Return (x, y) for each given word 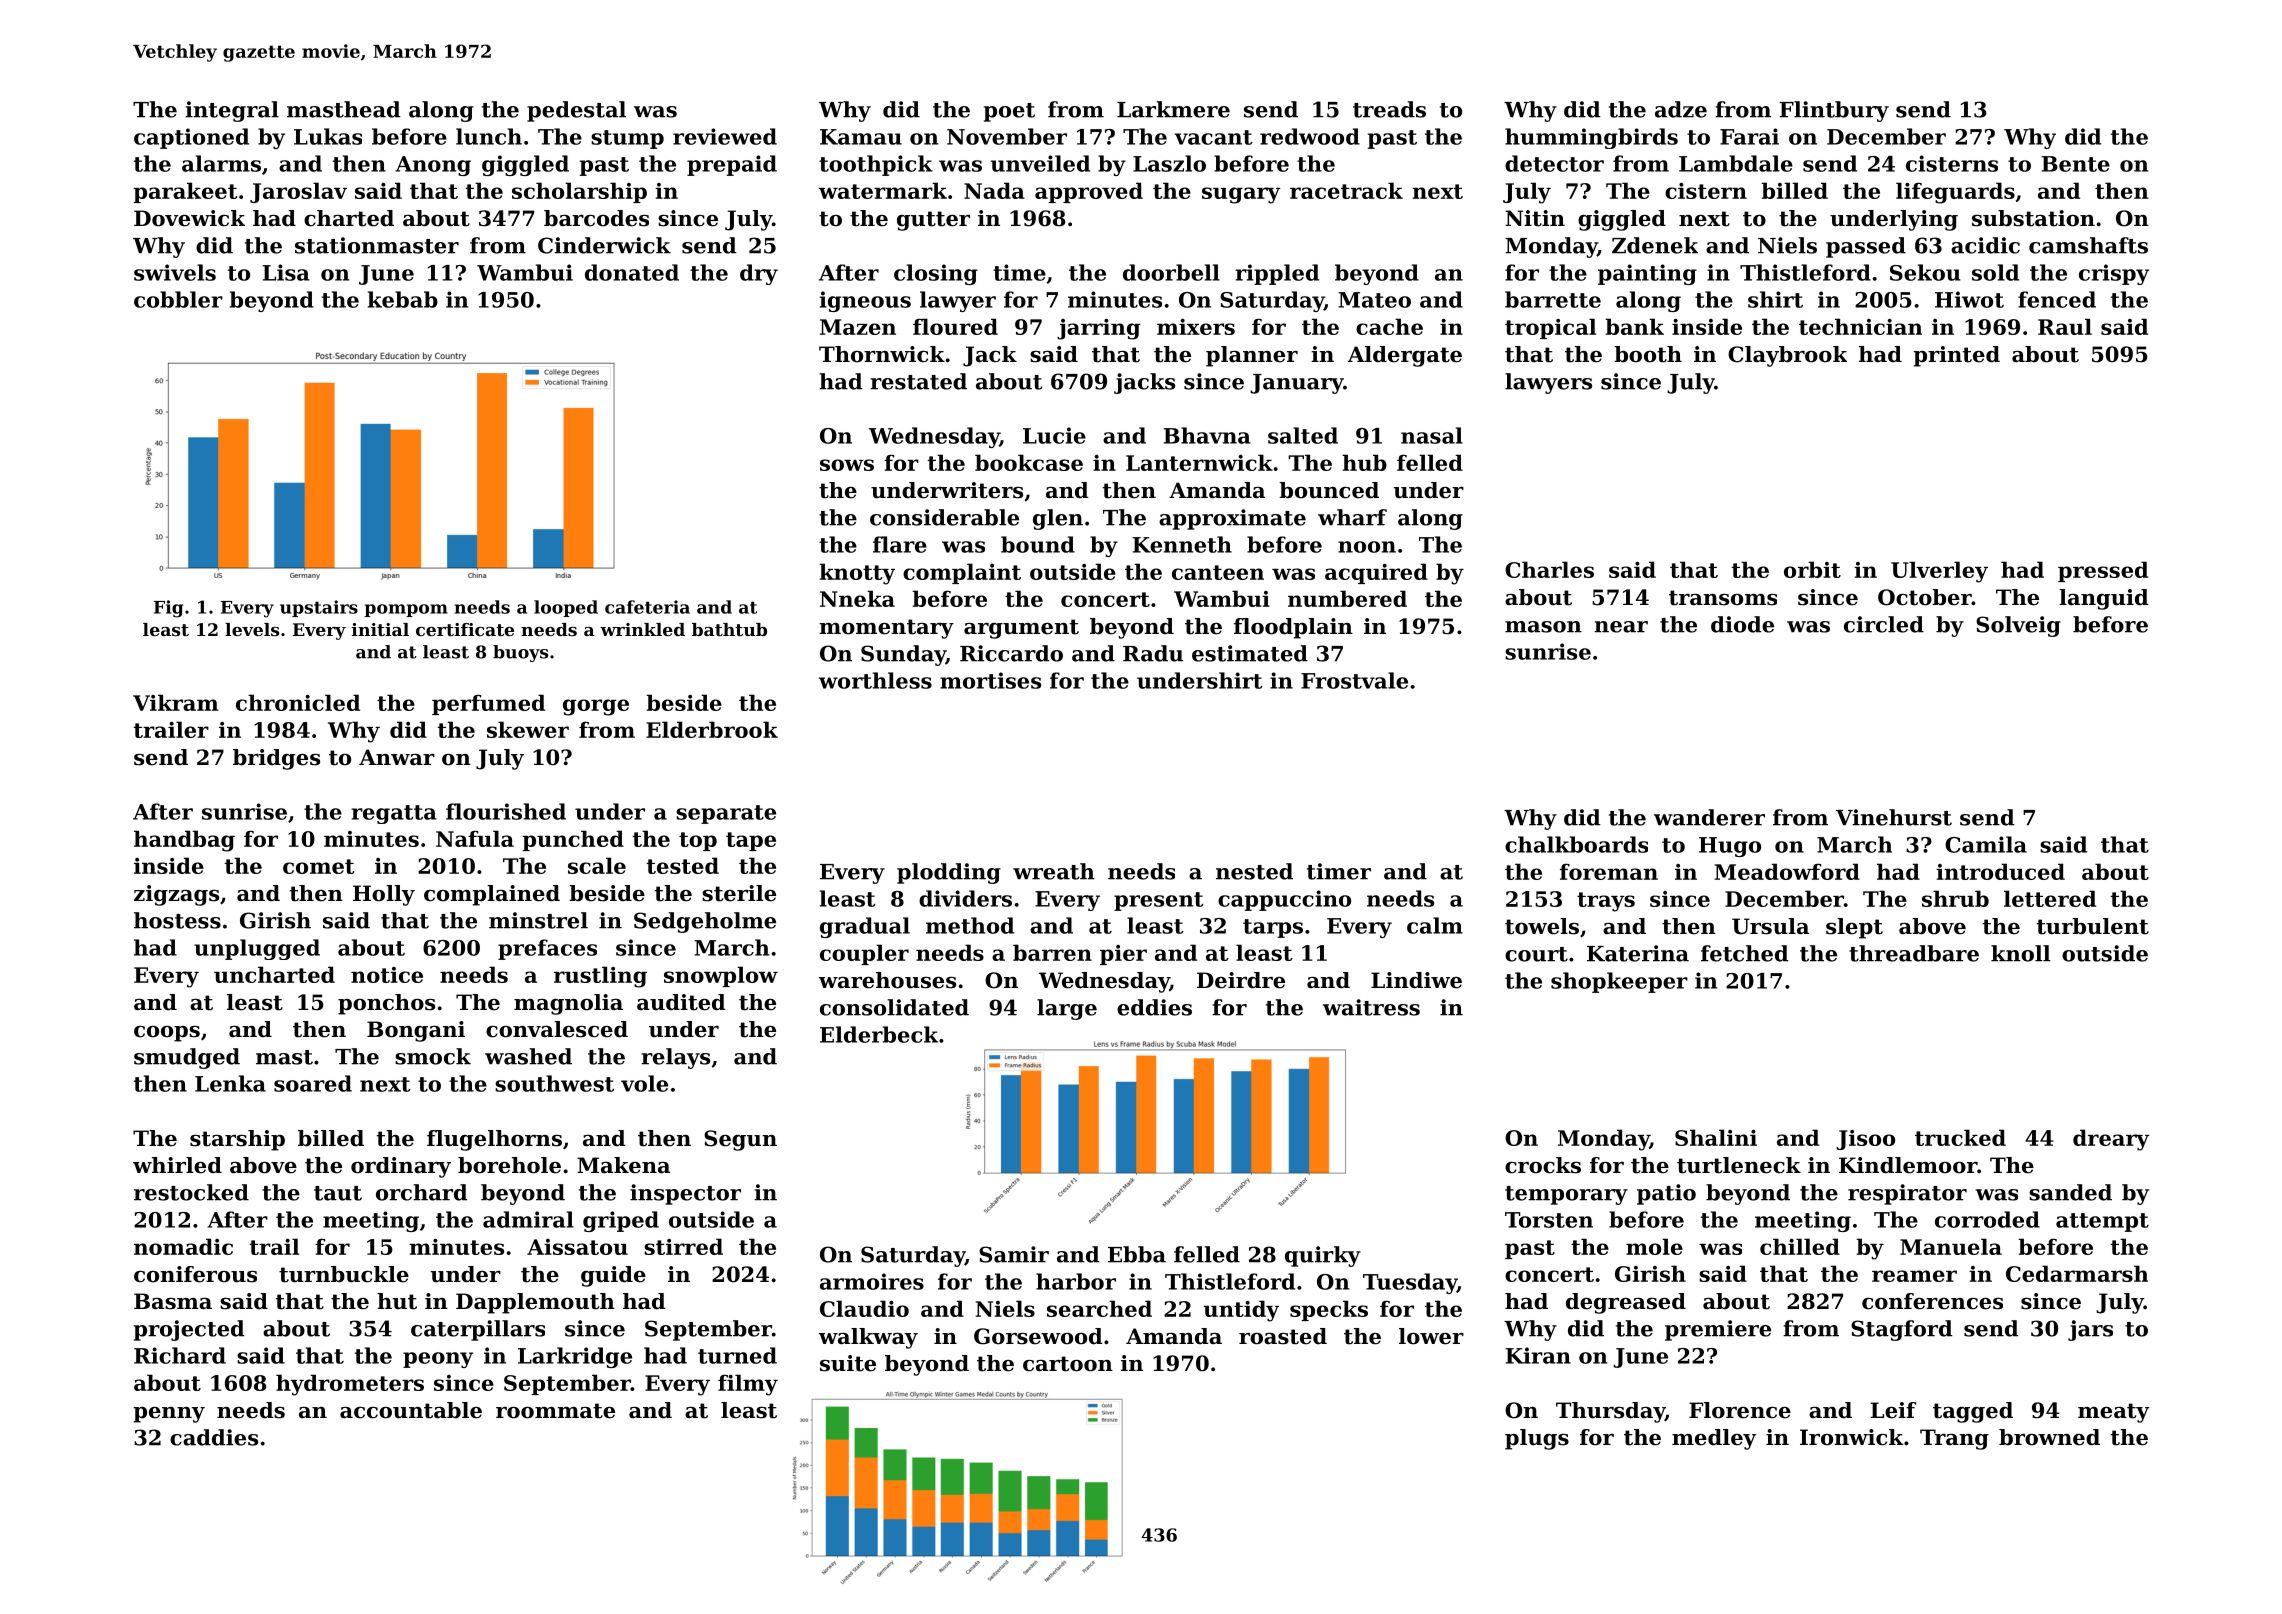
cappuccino (1284, 900)
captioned (191, 138)
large (1067, 1009)
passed (1866, 247)
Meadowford (1787, 871)
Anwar (397, 757)
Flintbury (1834, 111)
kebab (403, 299)
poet (1009, 112)
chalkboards (1576, 844)
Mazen (858, 327)
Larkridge (575, 1357)
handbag (184, 841)
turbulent (2093, 926)
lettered (2050, 898)
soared (313, 1083)
